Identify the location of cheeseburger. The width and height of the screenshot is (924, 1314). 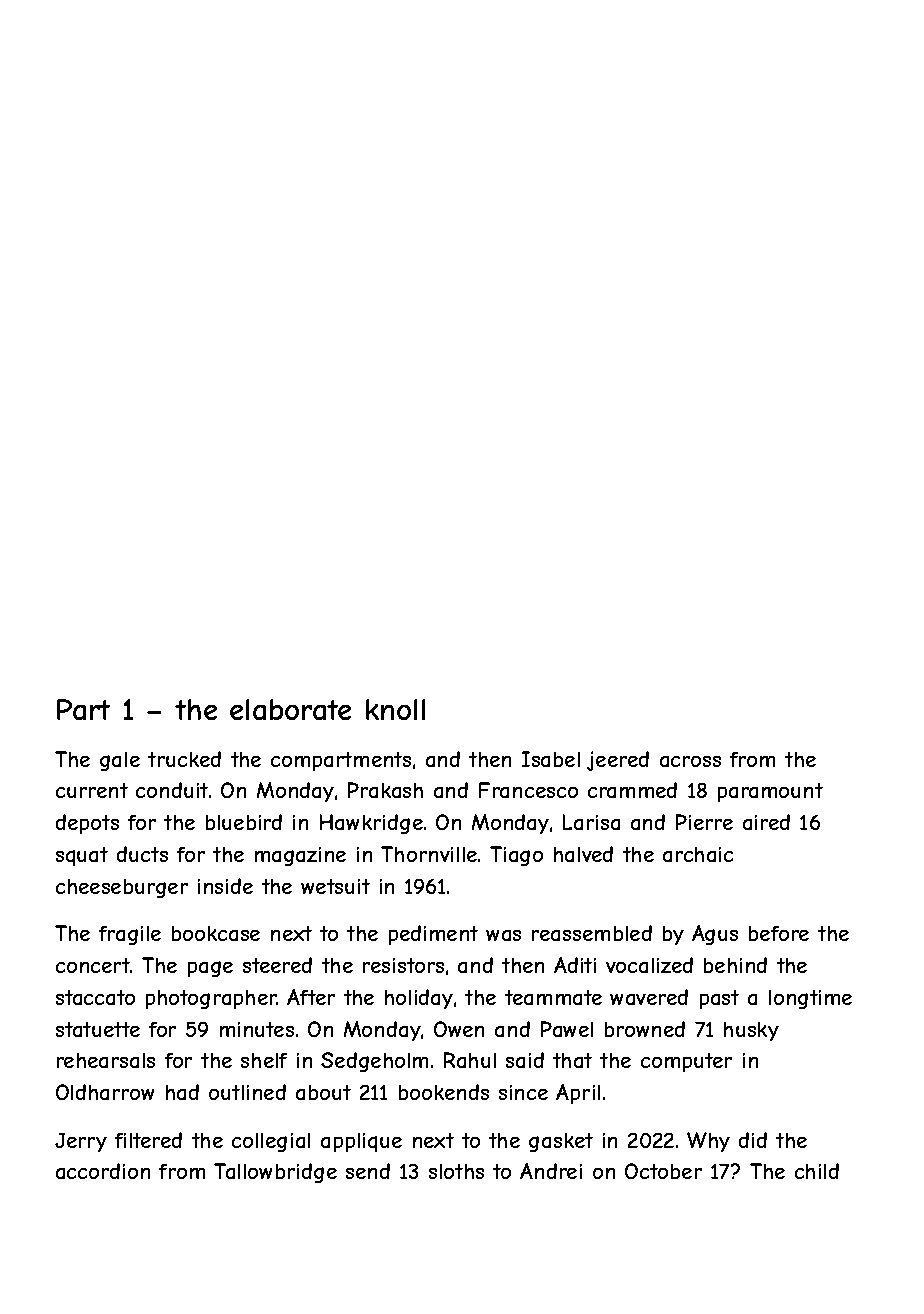
(122, 888).
